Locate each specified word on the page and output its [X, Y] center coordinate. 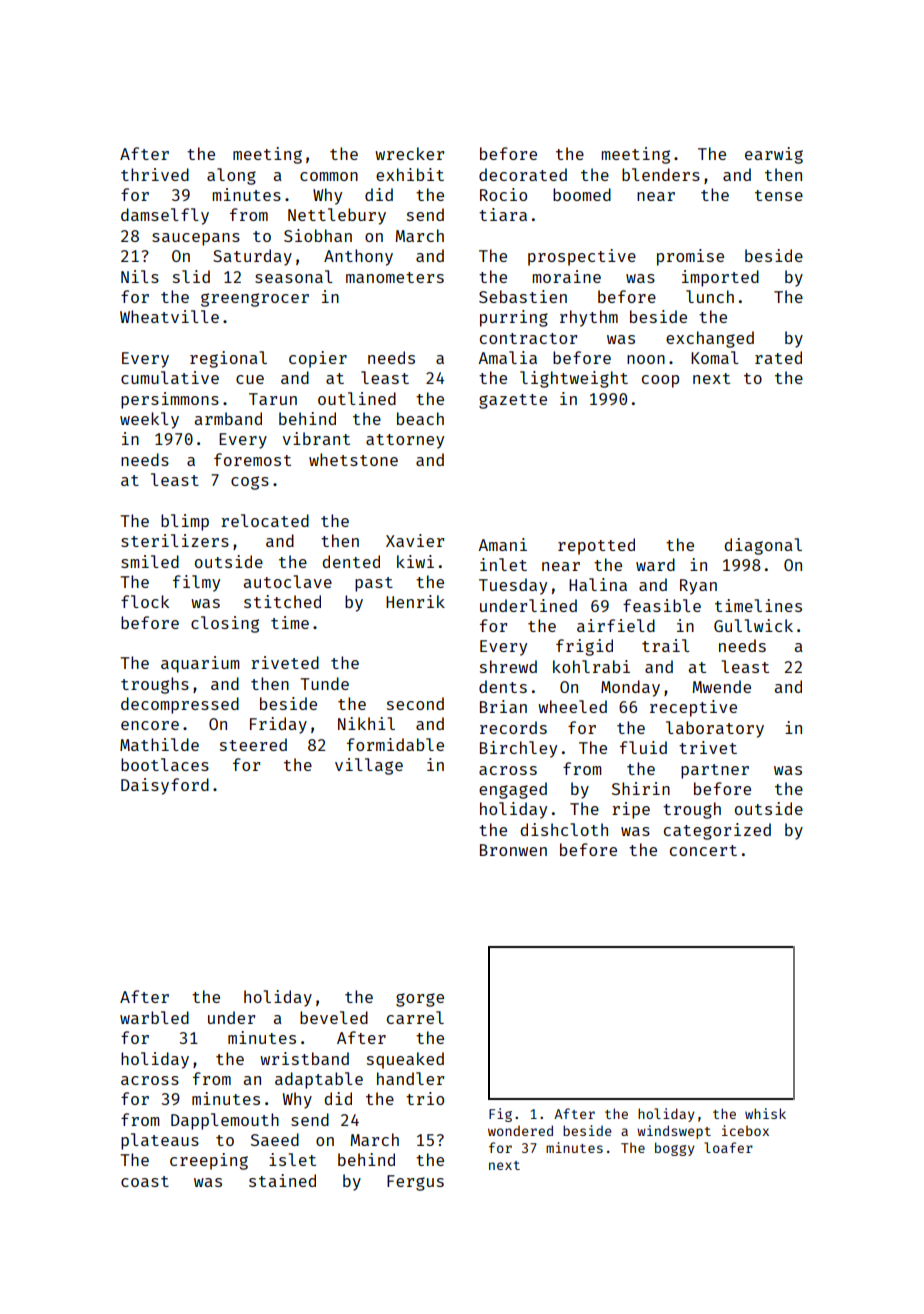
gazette [513, 401]
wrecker [409, 153]
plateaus [160, 1141]
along [231, 176]
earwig [774, 155]
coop [660, 381]
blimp [185, 522]
